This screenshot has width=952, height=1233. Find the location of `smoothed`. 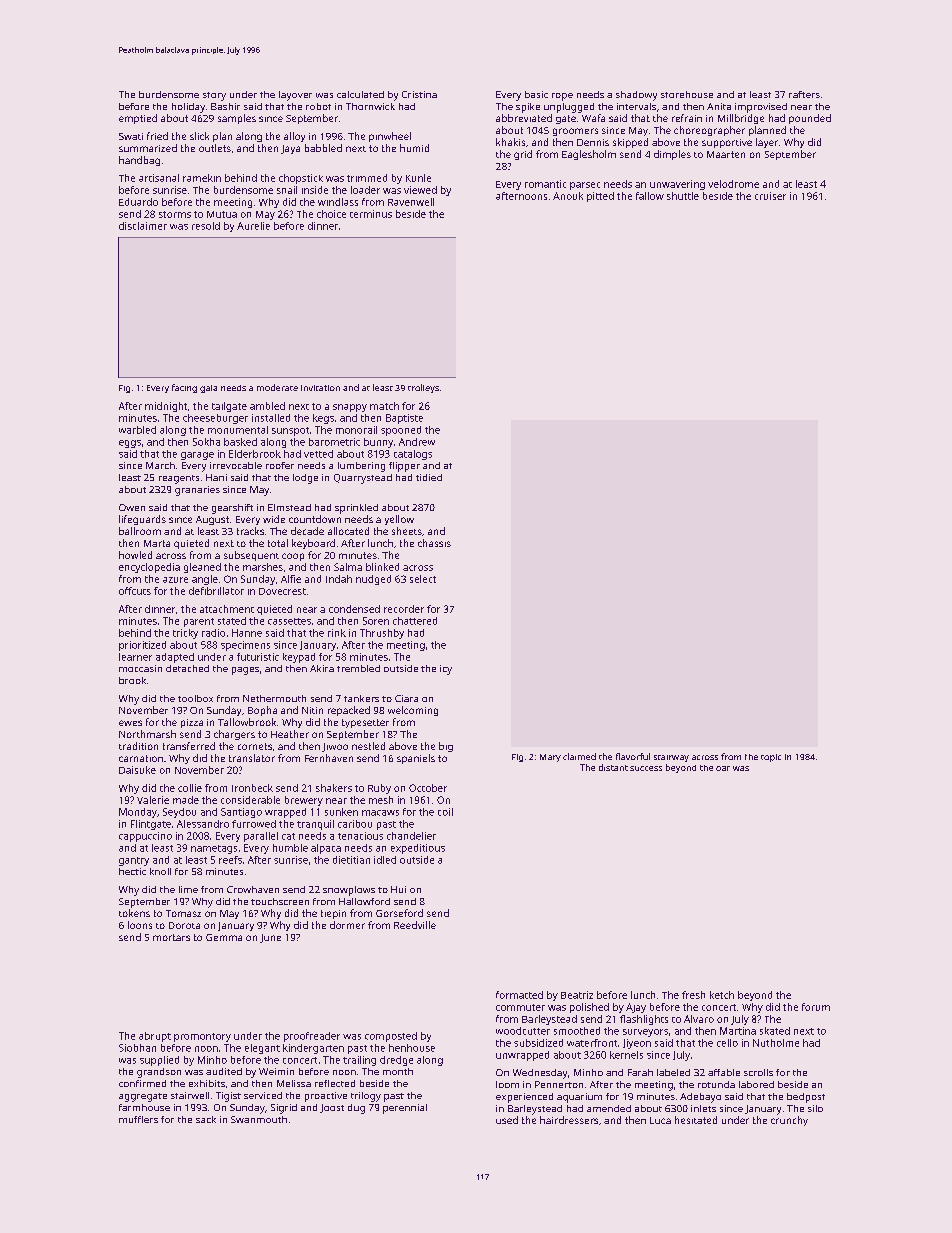

smoothed is located at coordinates (577, 1031).
